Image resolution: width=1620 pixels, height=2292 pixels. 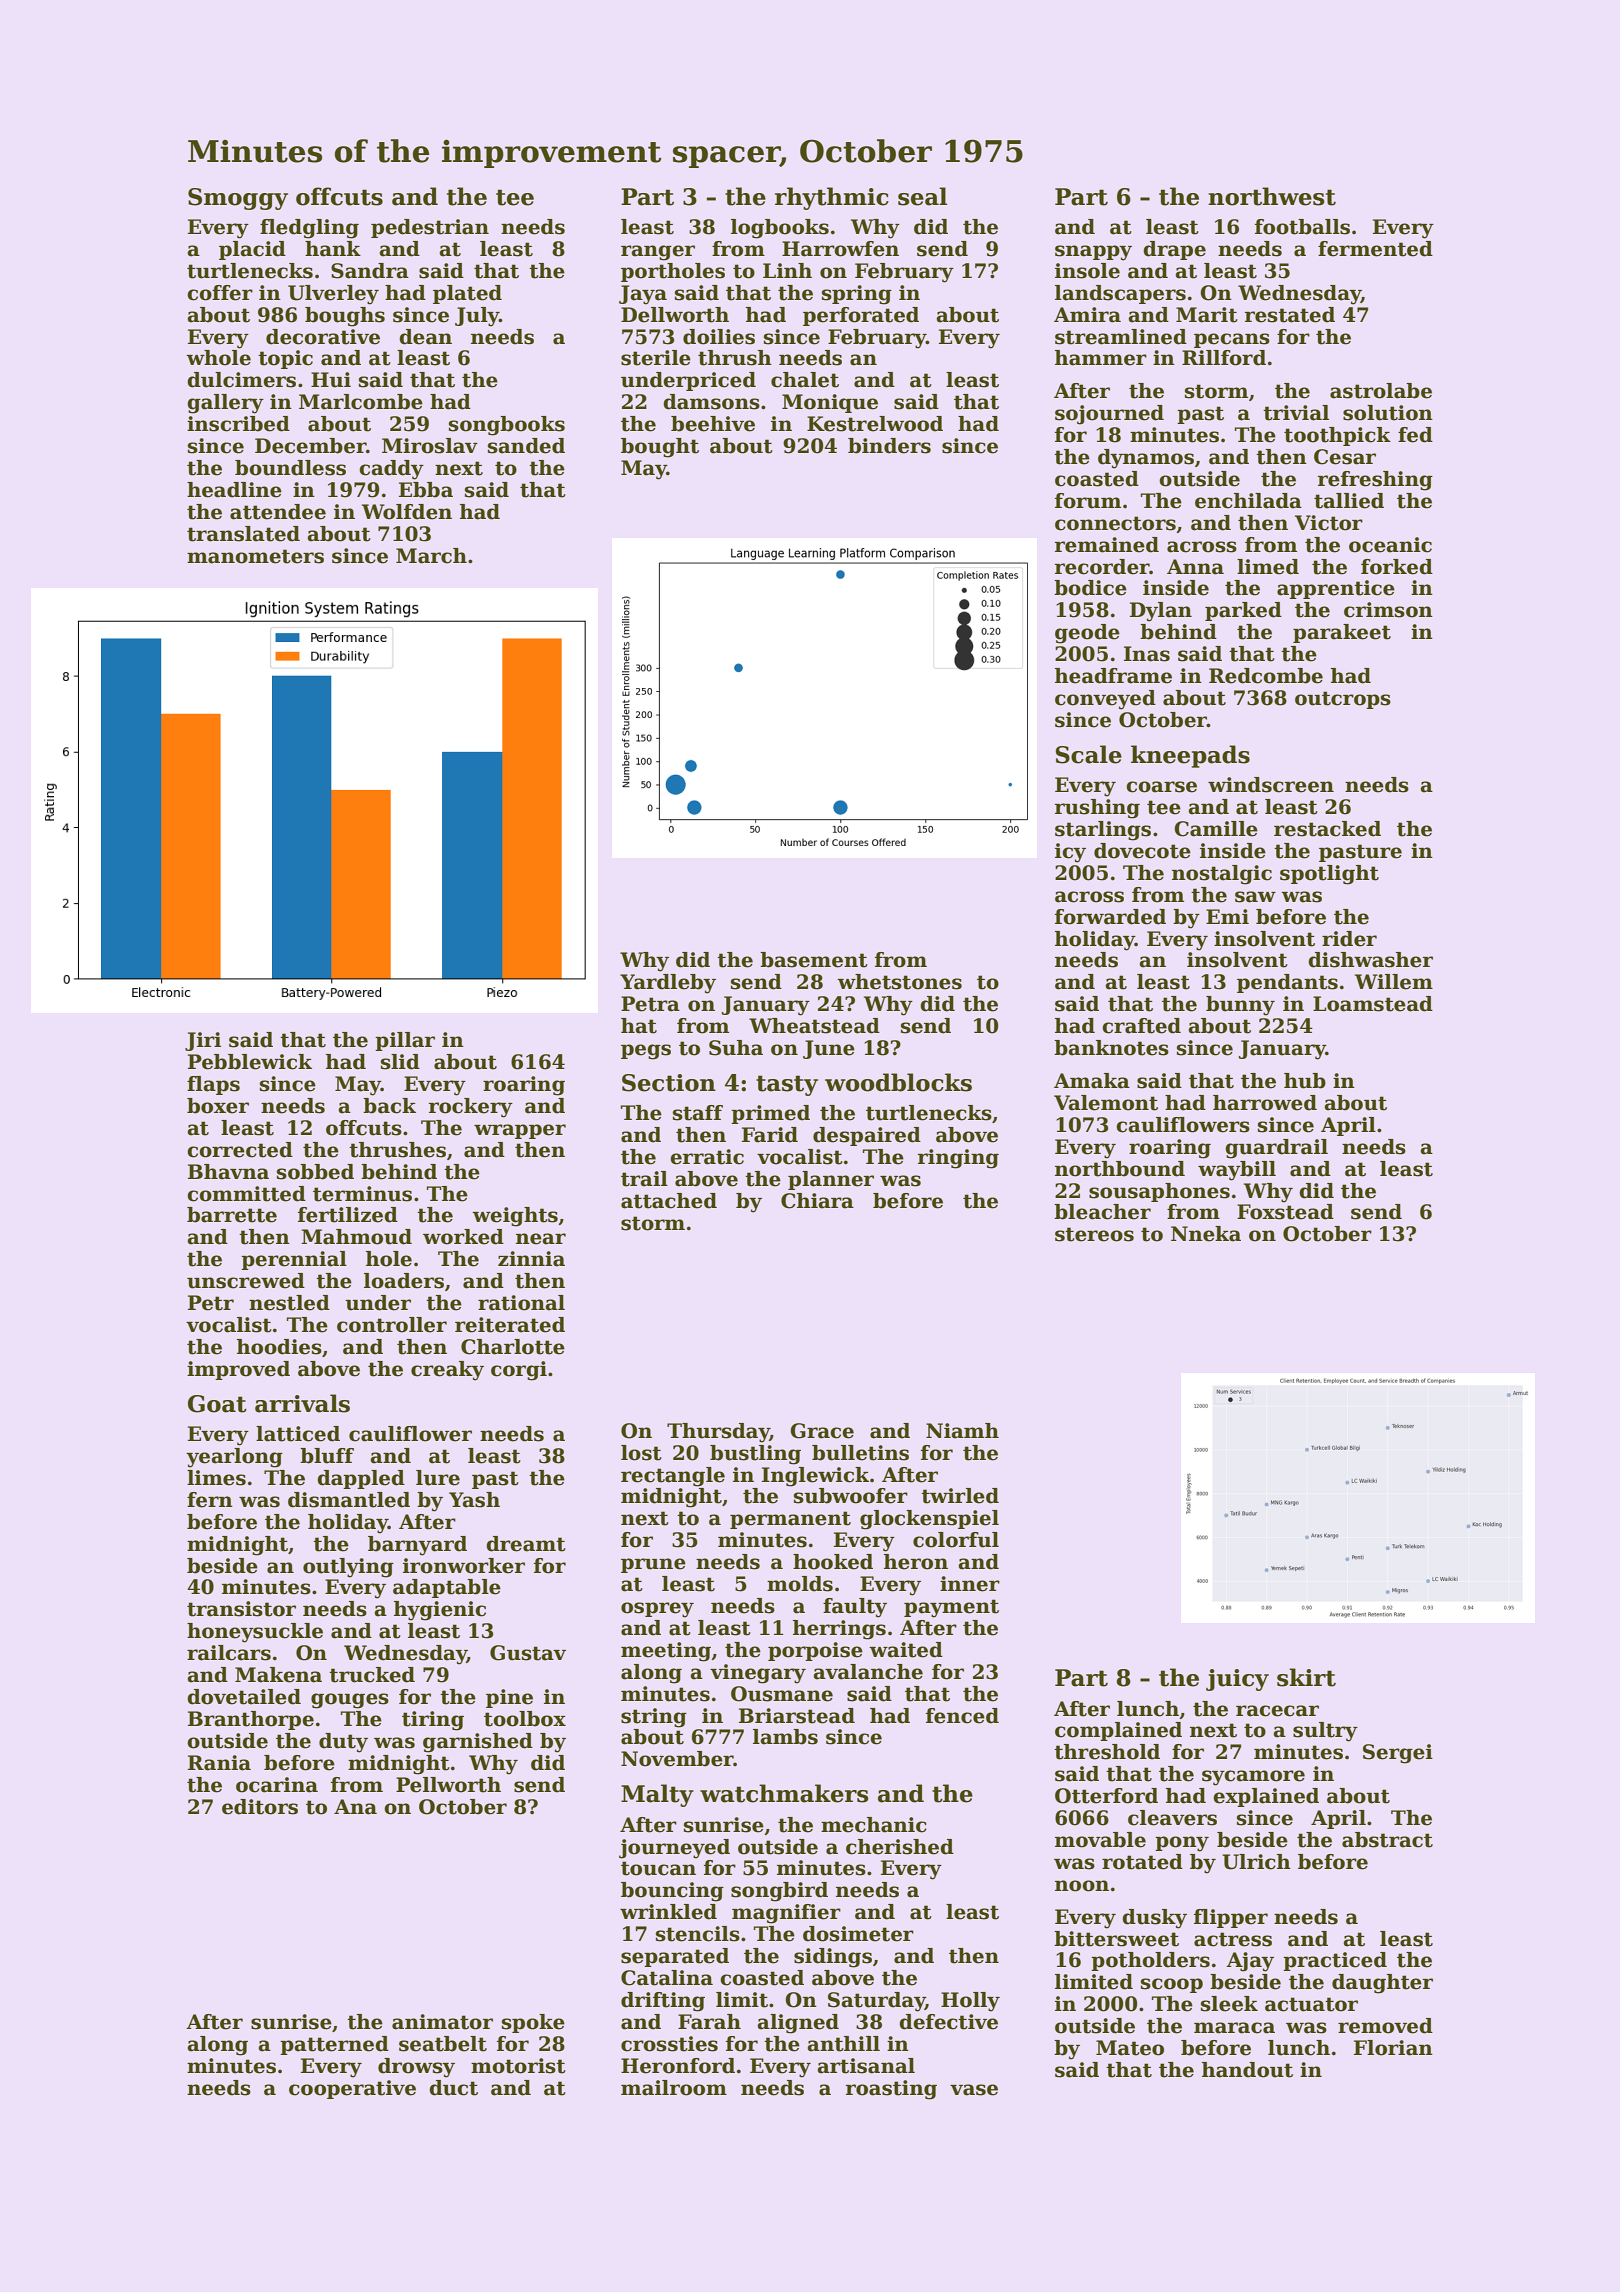 I want to click on seal, so click(x=922, y=196).
